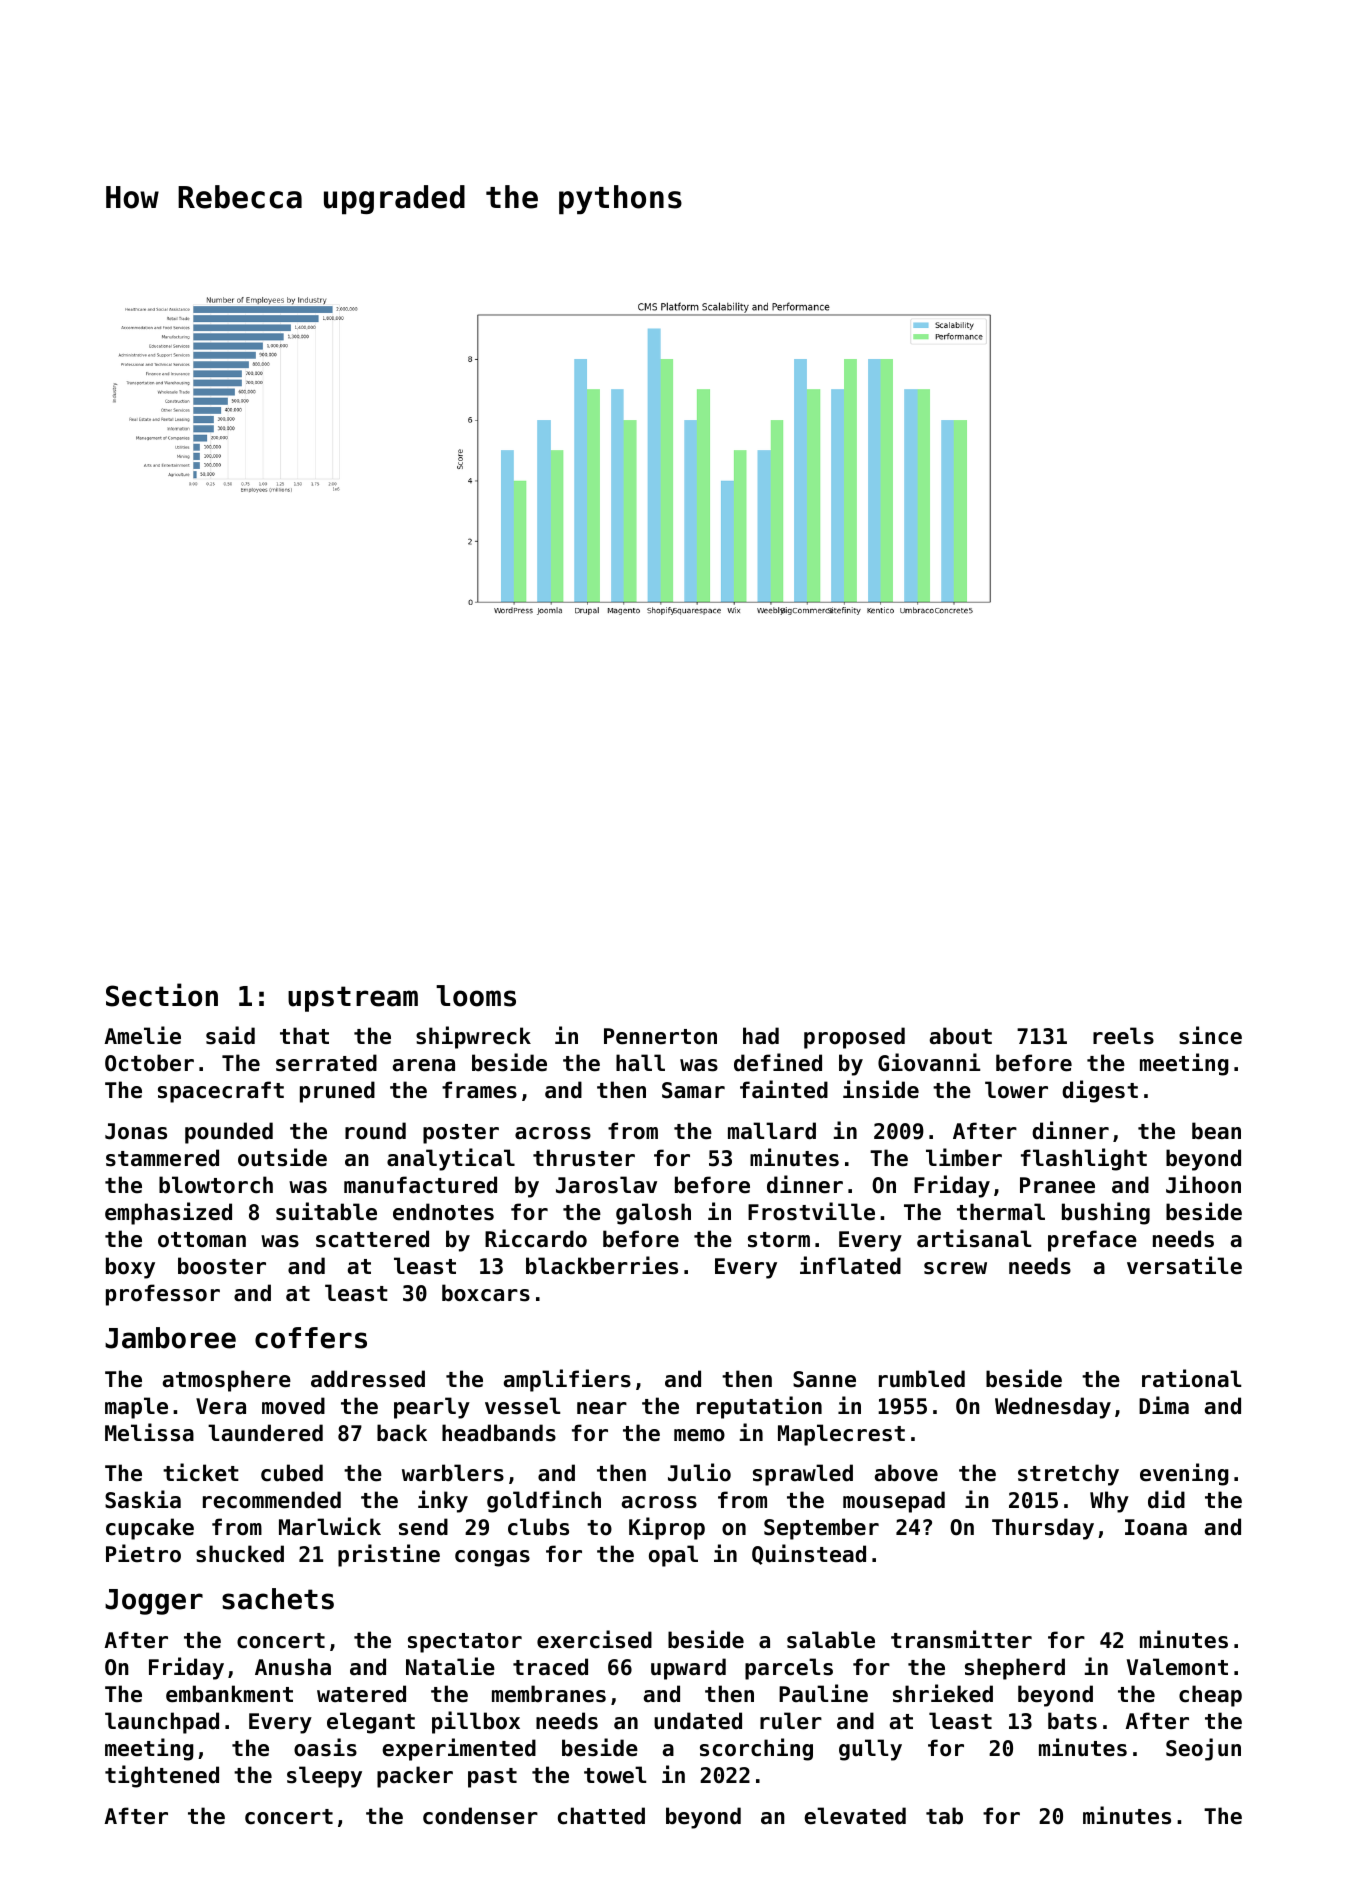 This screenshot has width=1347, height=1904. I want to click on bats, so click(1072, 1721).
